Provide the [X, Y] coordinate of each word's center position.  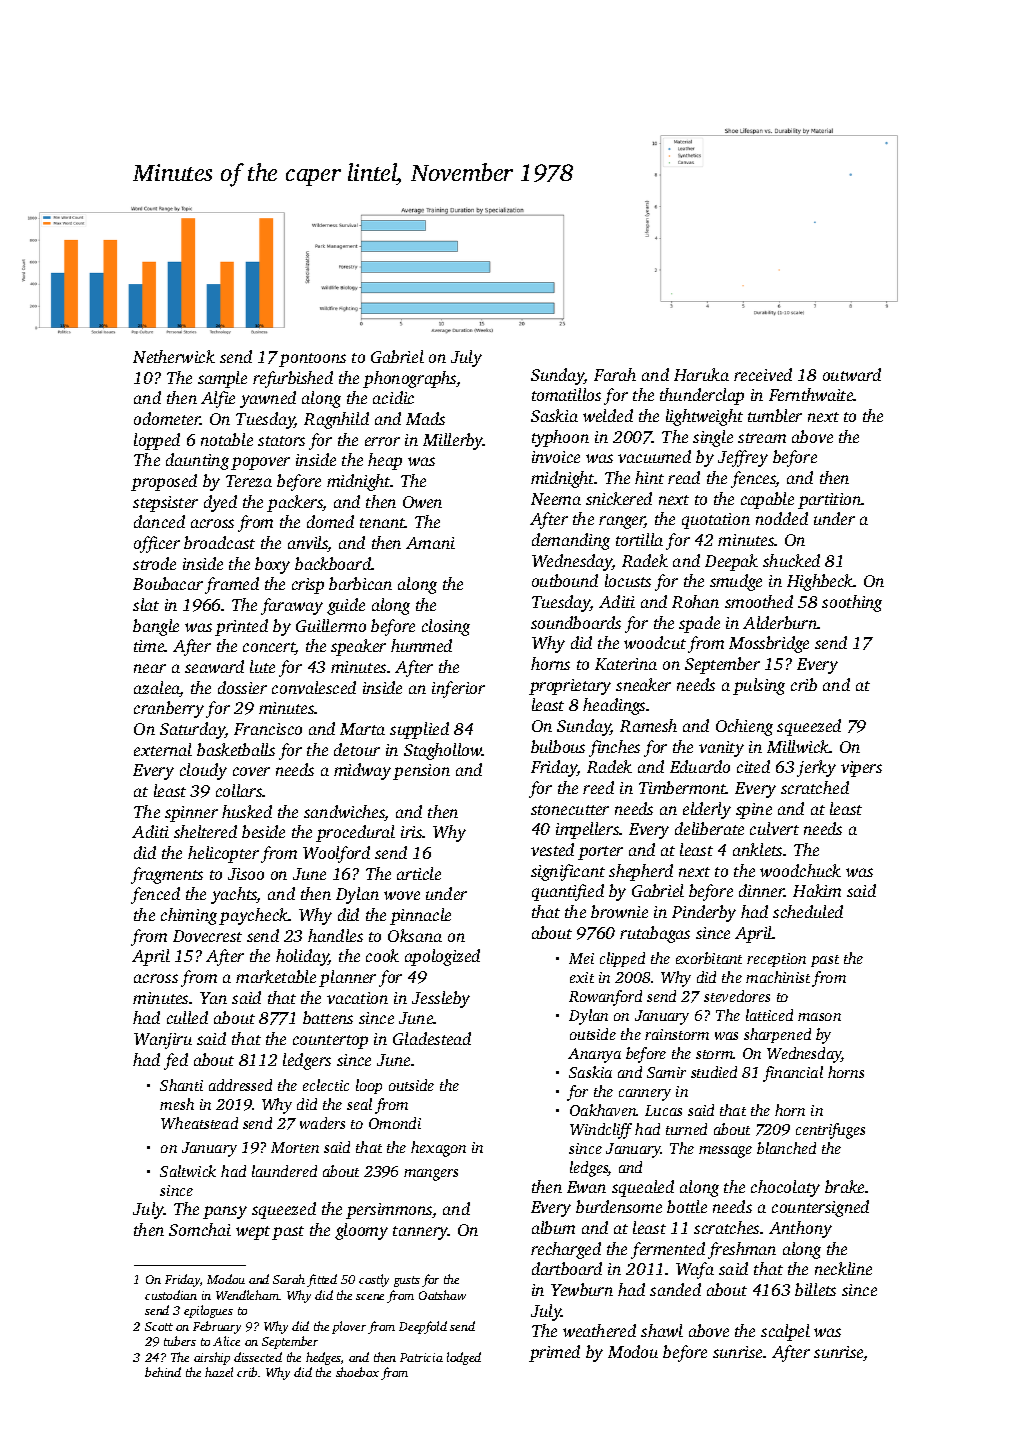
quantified [568, 892]
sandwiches [344, 813]
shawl [662, 1330]
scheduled [808, 911]
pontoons [312, 360]
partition [830, 501]
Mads [425, 418]
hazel [219, 1372]
